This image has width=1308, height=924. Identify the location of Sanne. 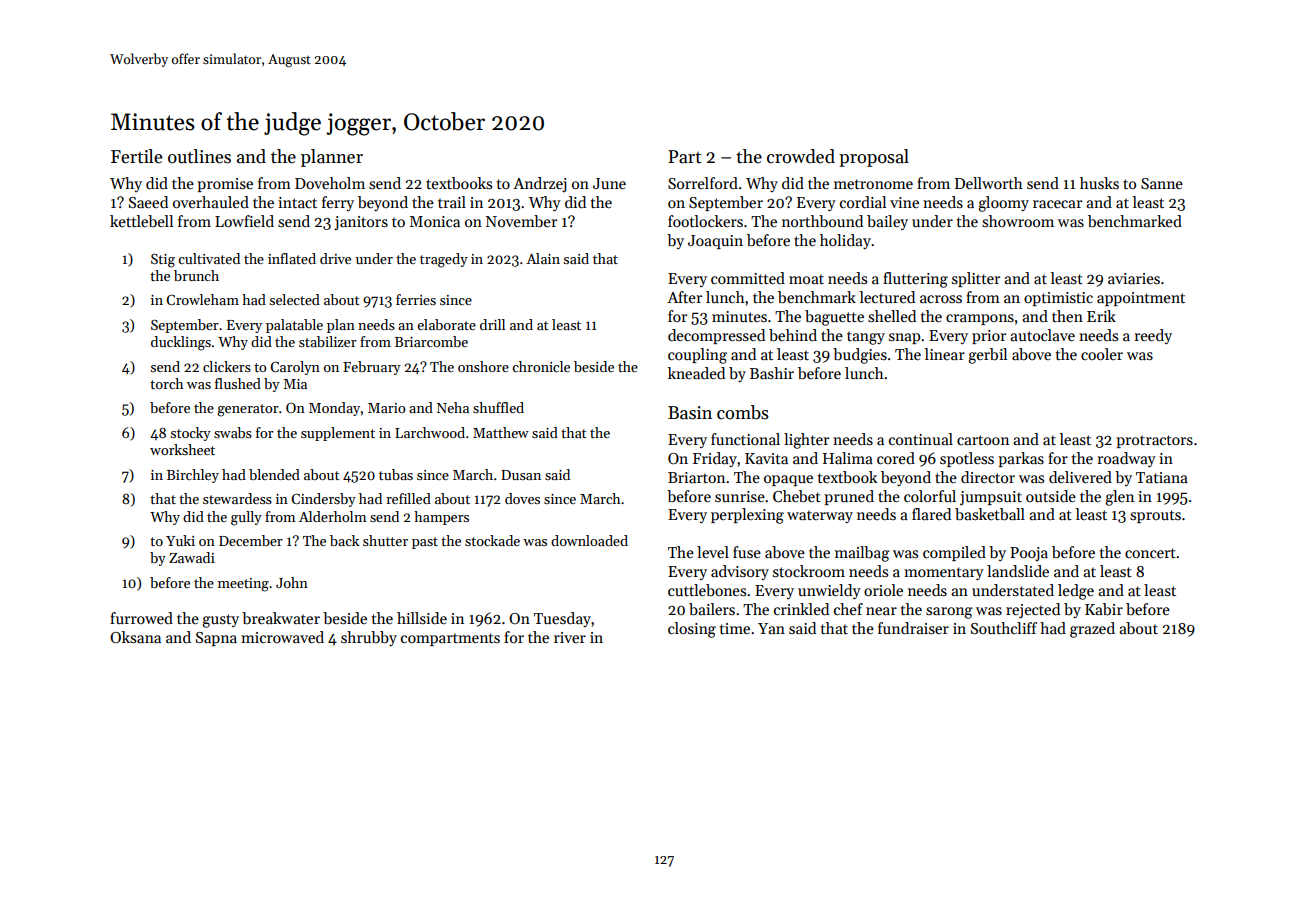
(1162, 183).
